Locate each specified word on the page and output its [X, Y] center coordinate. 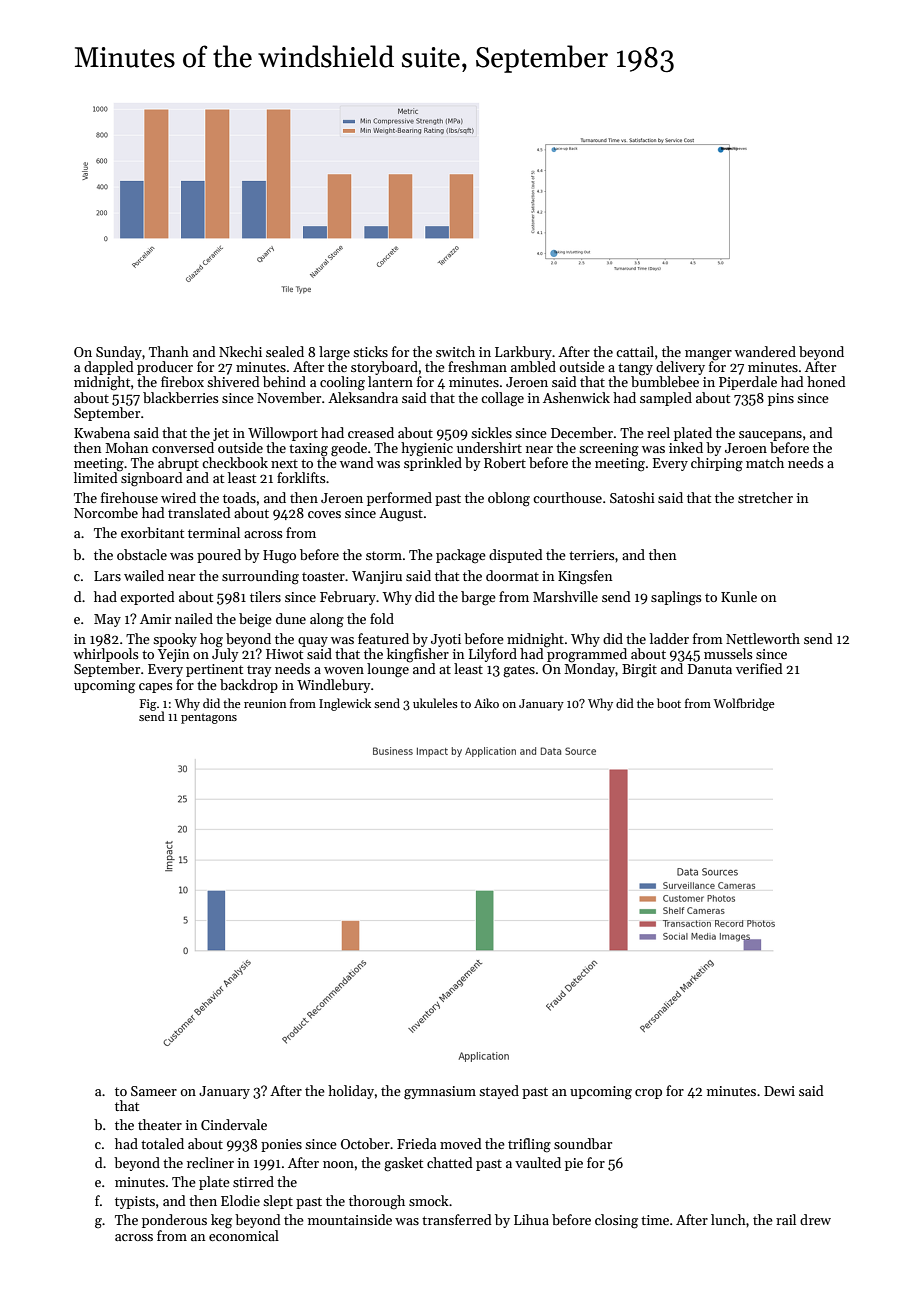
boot [669, 703]
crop [648, 1094]
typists [135, 1202]
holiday [351, 1092]
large [334, 353]
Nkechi [240, 351]
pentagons [209, 718]
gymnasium [440, 1093]
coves [324, 514]
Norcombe [106, 512]
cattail [635, 351]
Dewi [779, 1091]
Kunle [739, 596]
